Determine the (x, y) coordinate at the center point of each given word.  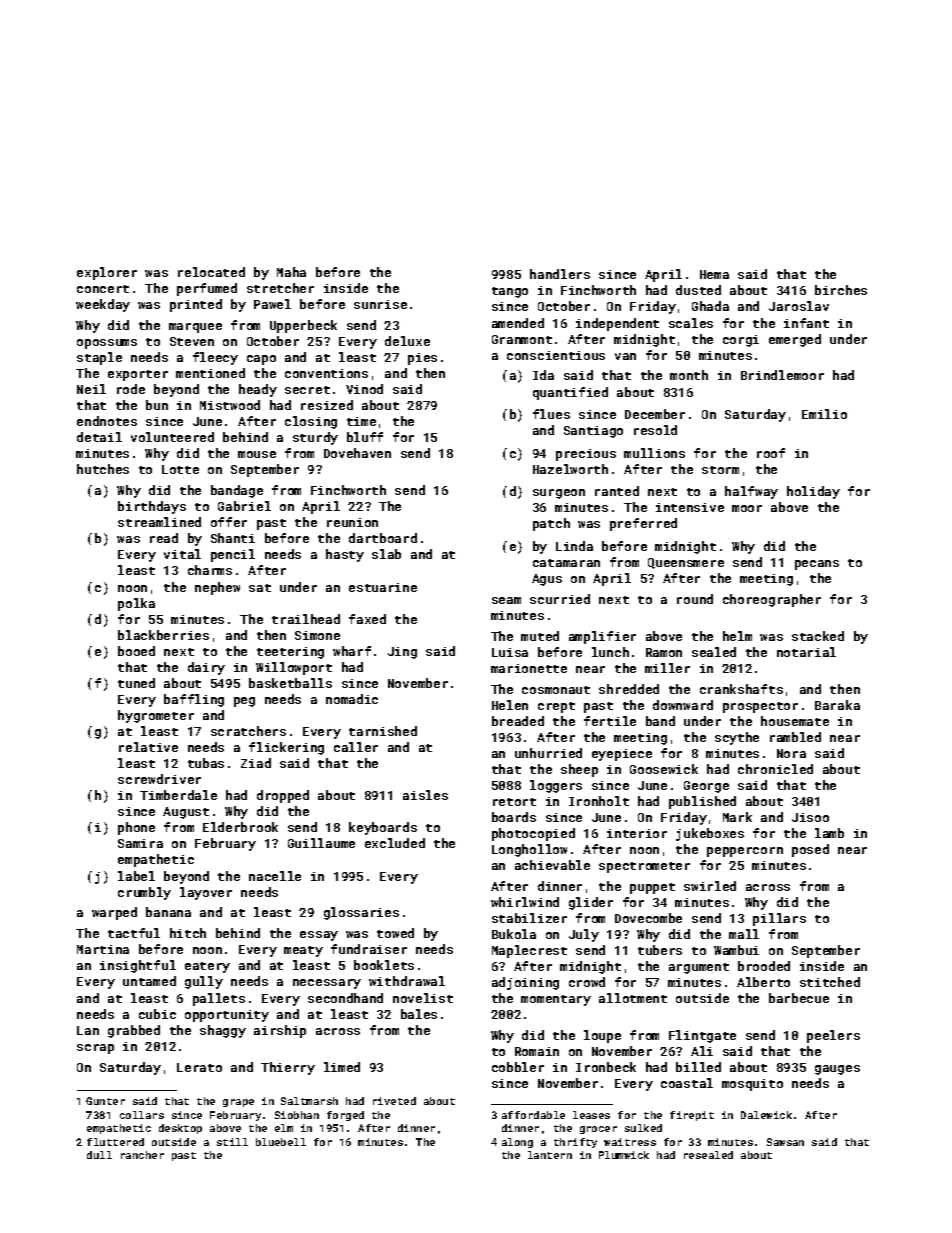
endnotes (107, 421)
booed (136, 651)
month (689, 375)
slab (386, 554)
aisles (425, 795)
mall (744, 934)
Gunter (105, 1101)
